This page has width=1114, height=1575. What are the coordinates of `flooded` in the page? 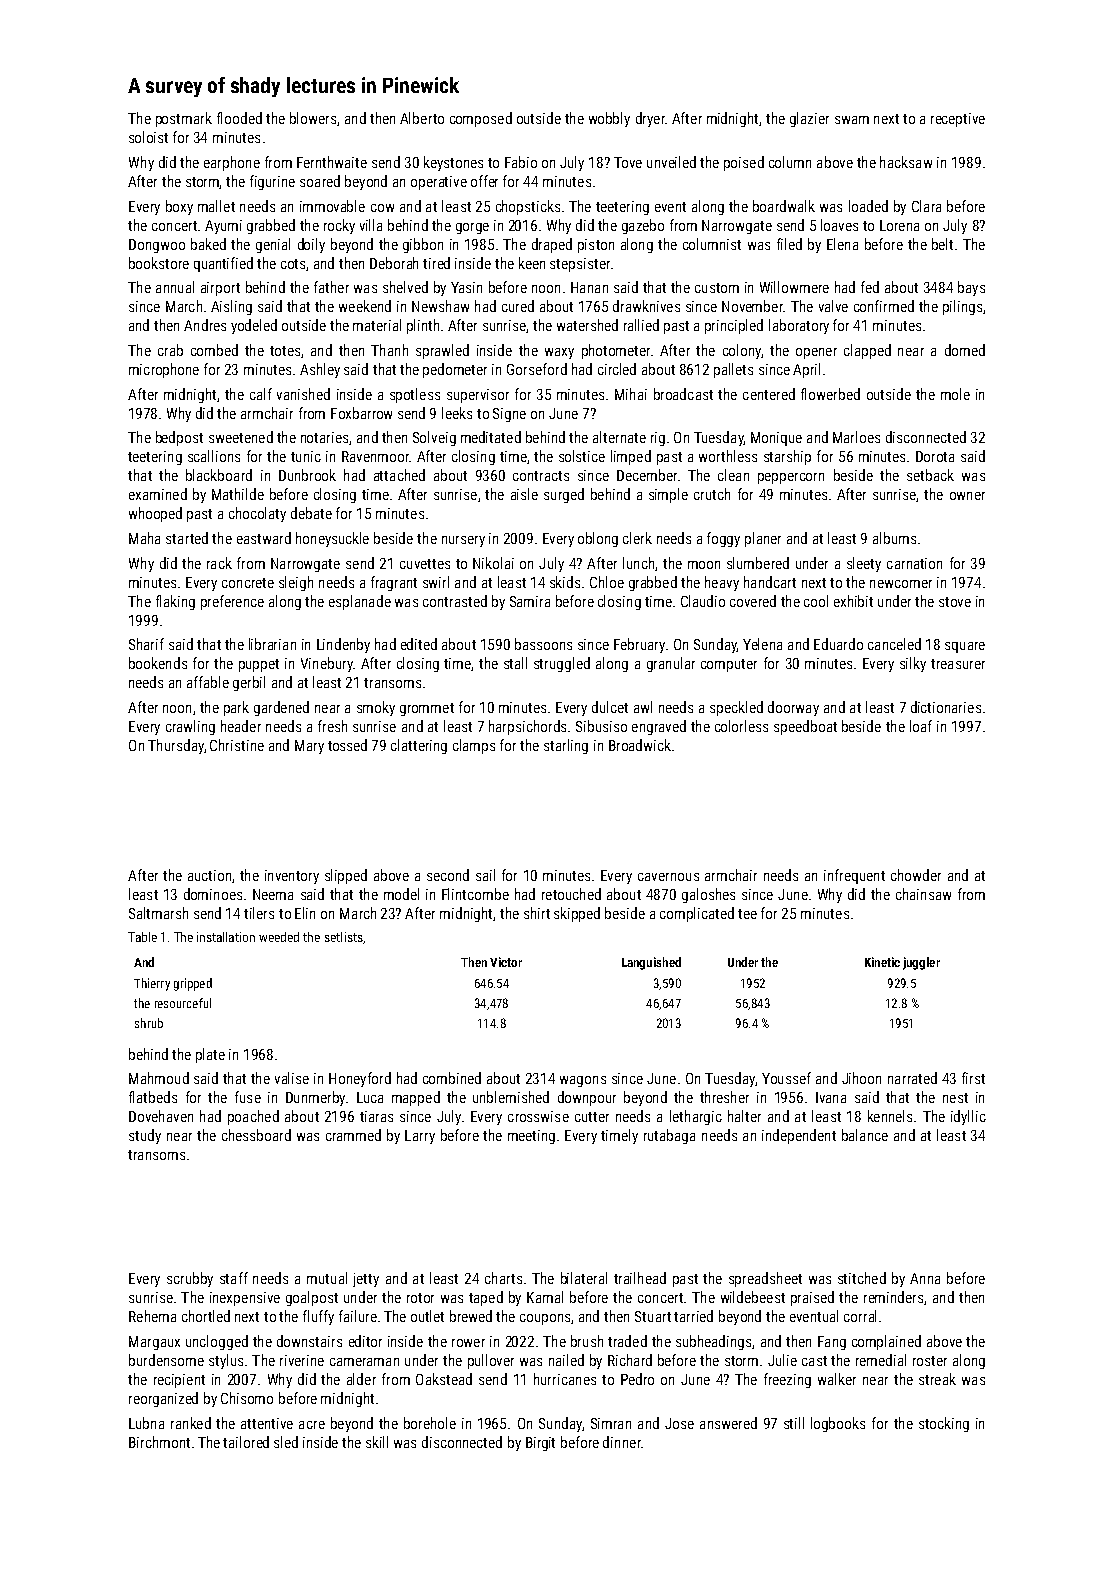 It's located at (239, 118).
